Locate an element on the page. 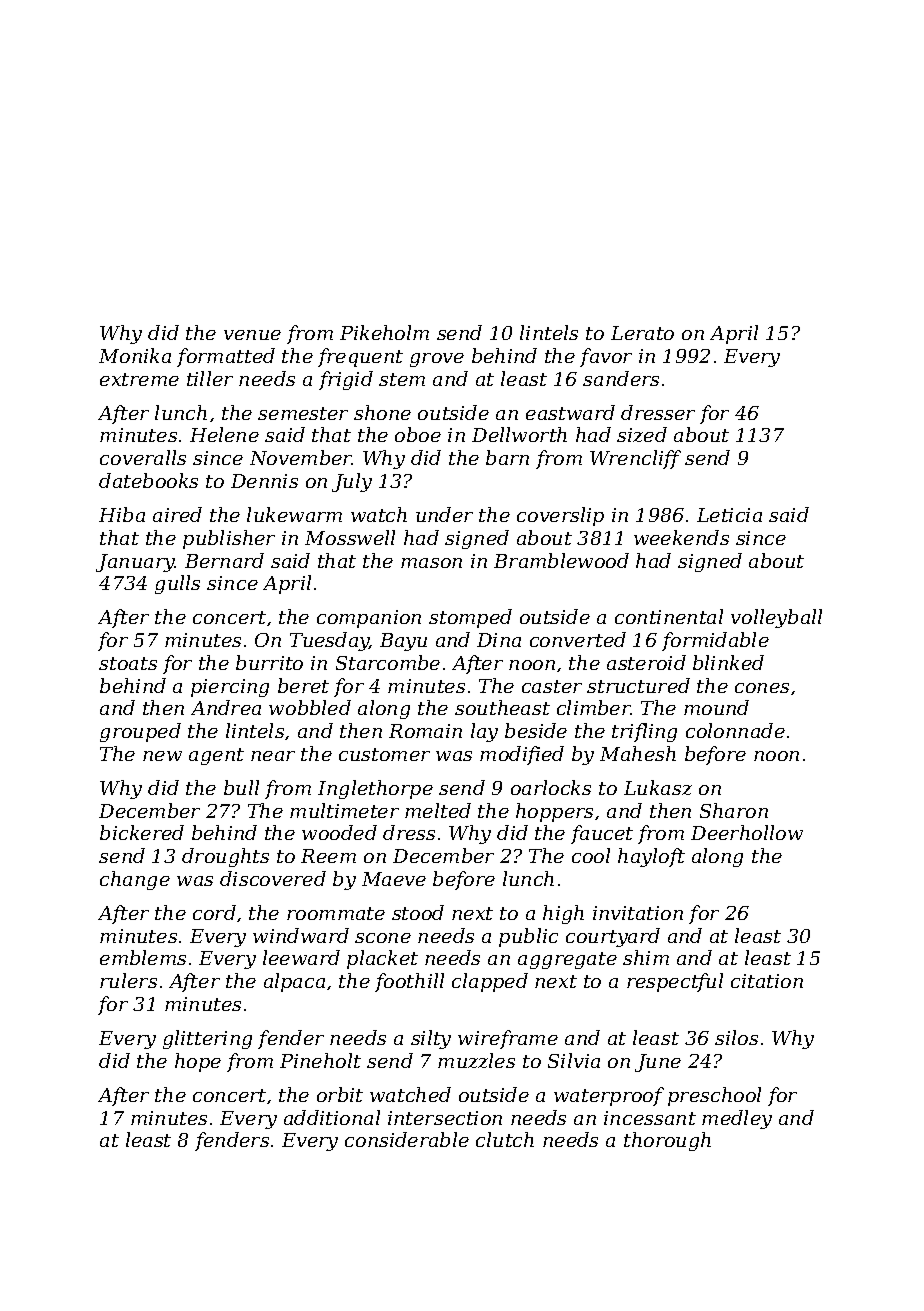  Lerato is located at coordinates (642, 333).
